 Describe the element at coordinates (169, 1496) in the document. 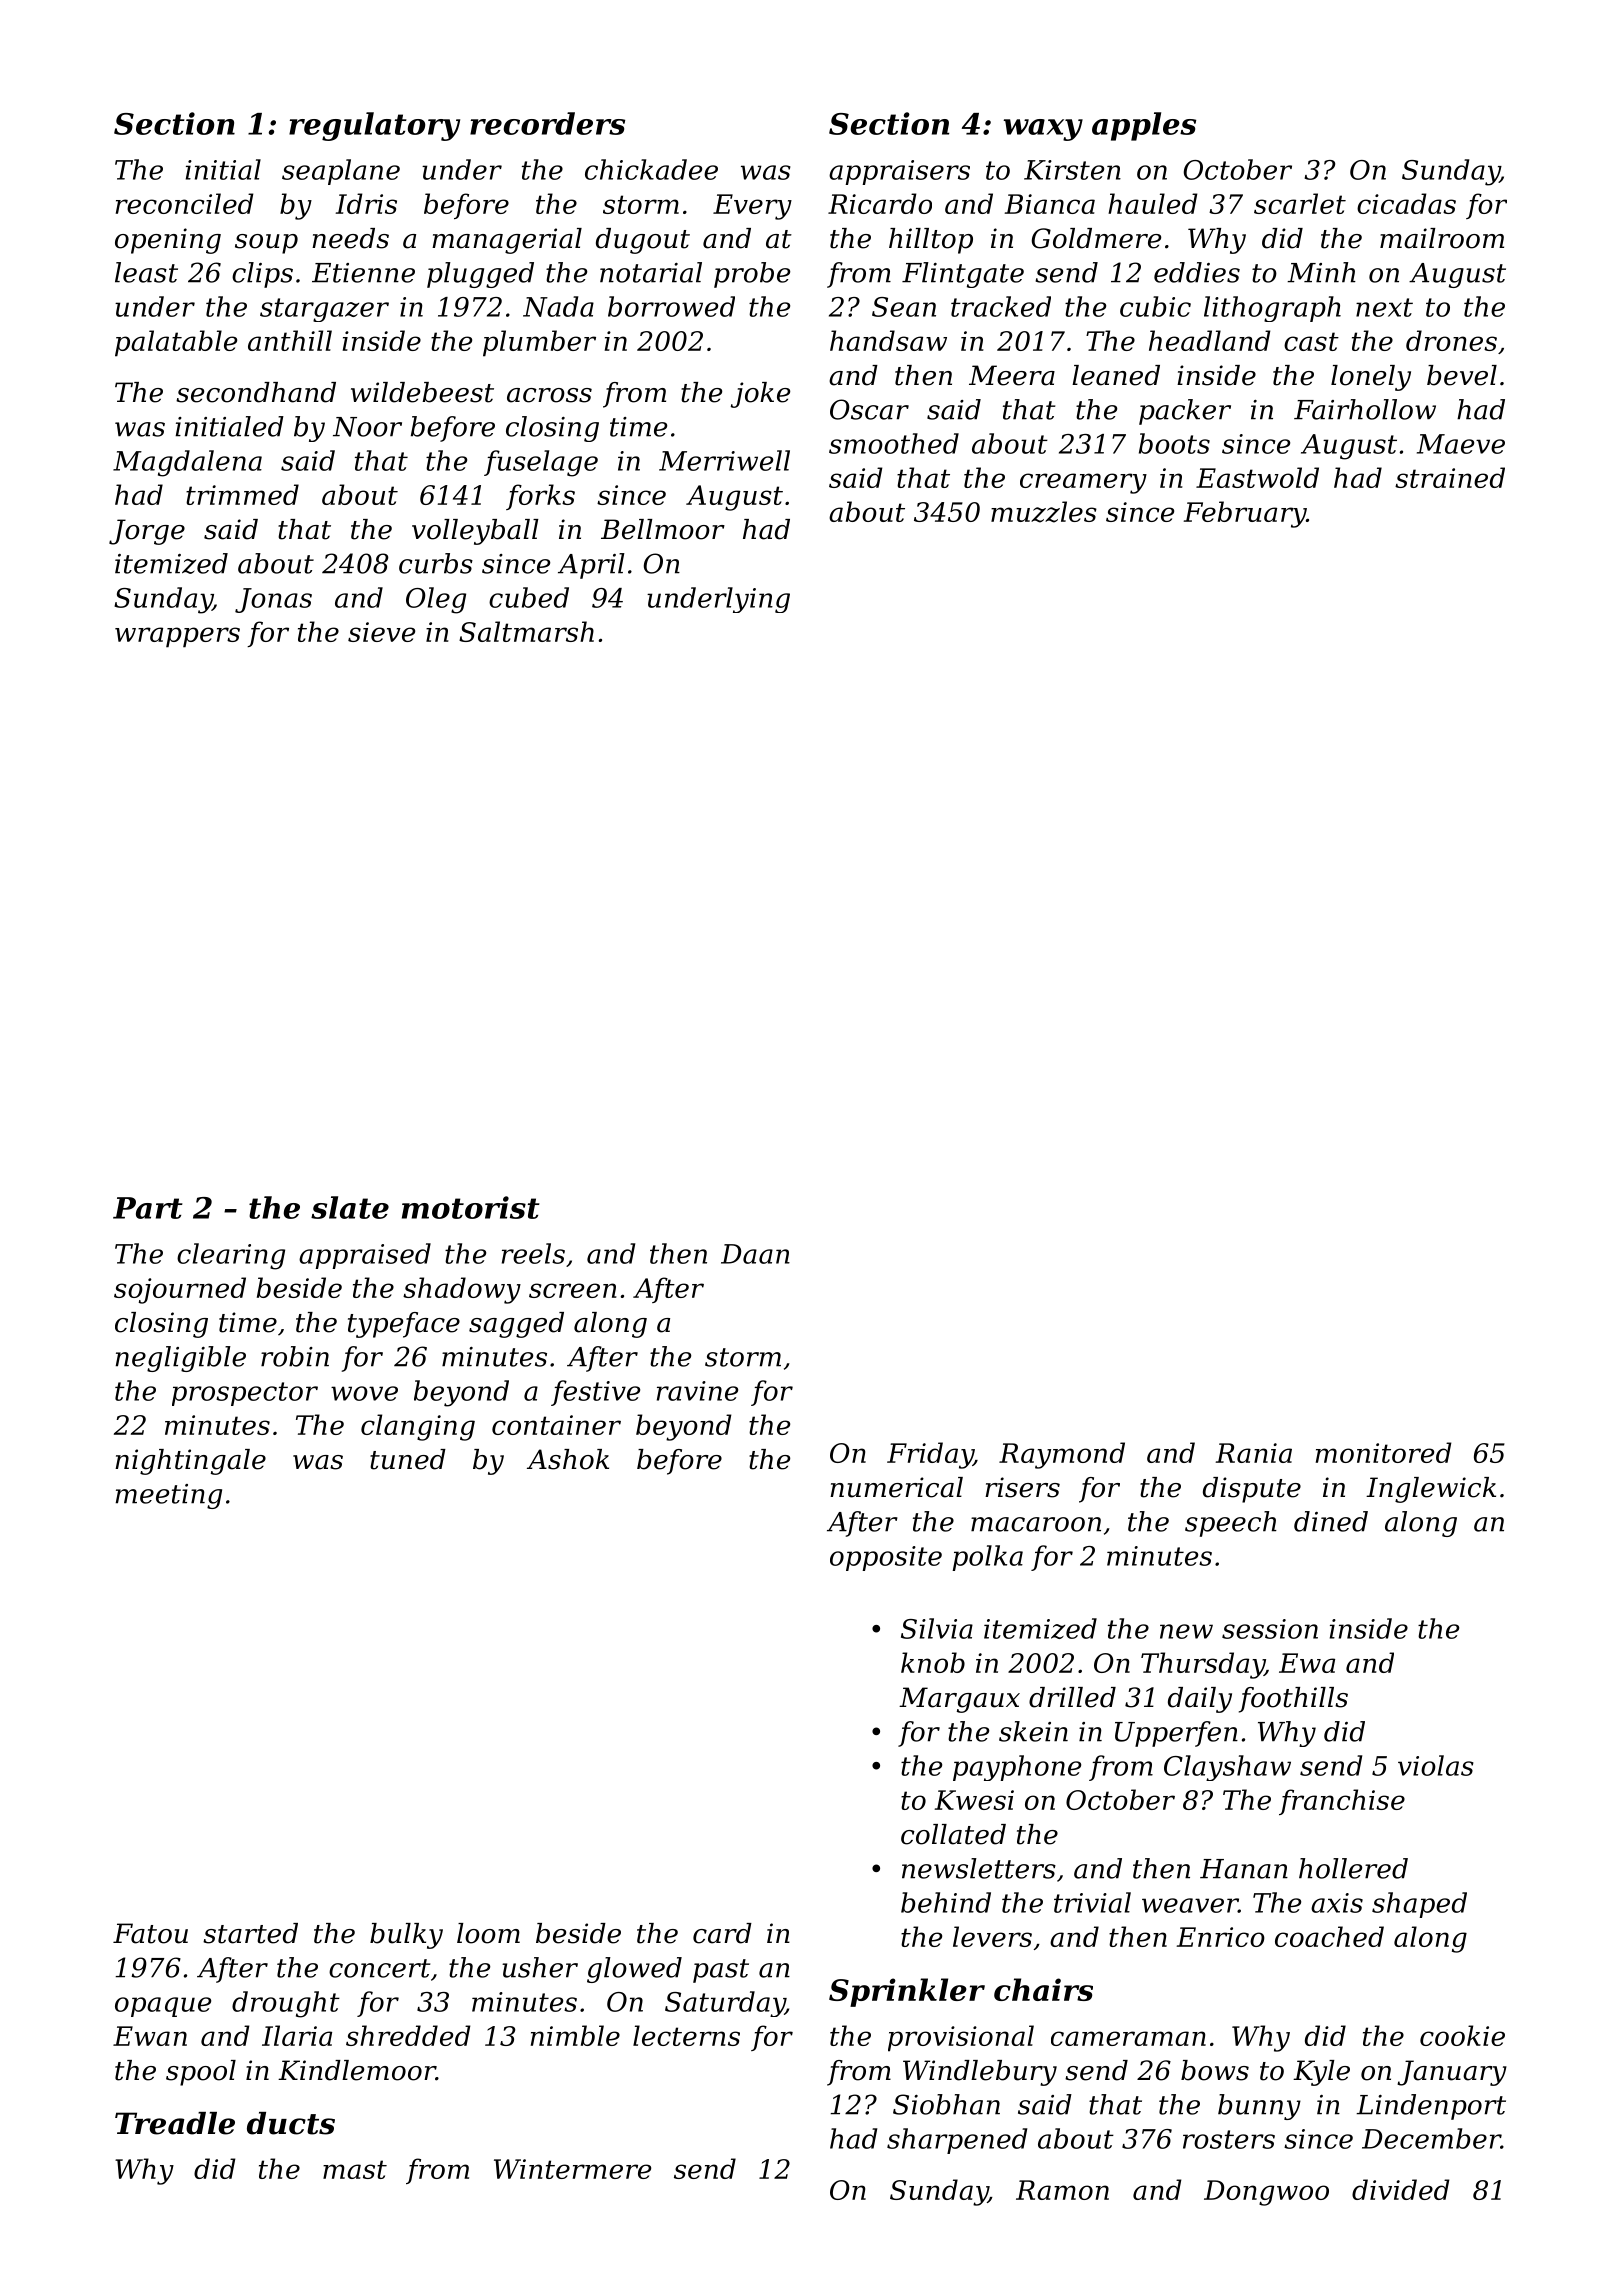

I see `meeting` at that location.
